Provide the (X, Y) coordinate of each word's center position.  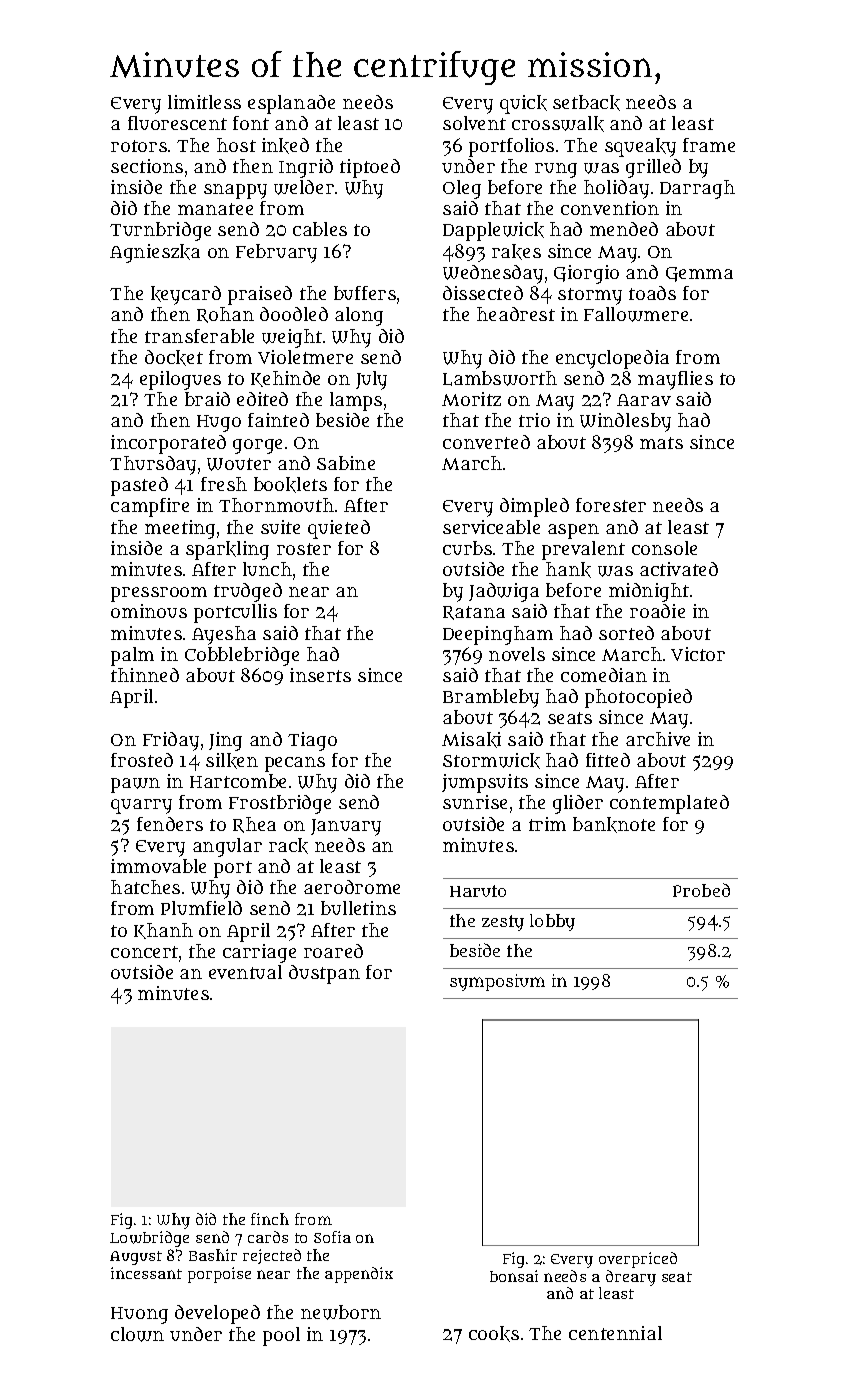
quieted (339, 529)
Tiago (312, 741)
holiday (616, 189)
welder (304, 187)
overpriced (638, 1260)
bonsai (514, 1276)
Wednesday (493, 274)
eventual (245, 972)
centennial (615, 1333)
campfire (150, 507)
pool (281, 1336)
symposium (497, 982)
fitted (608, 760)
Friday (171, 741)
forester (611, 505)
